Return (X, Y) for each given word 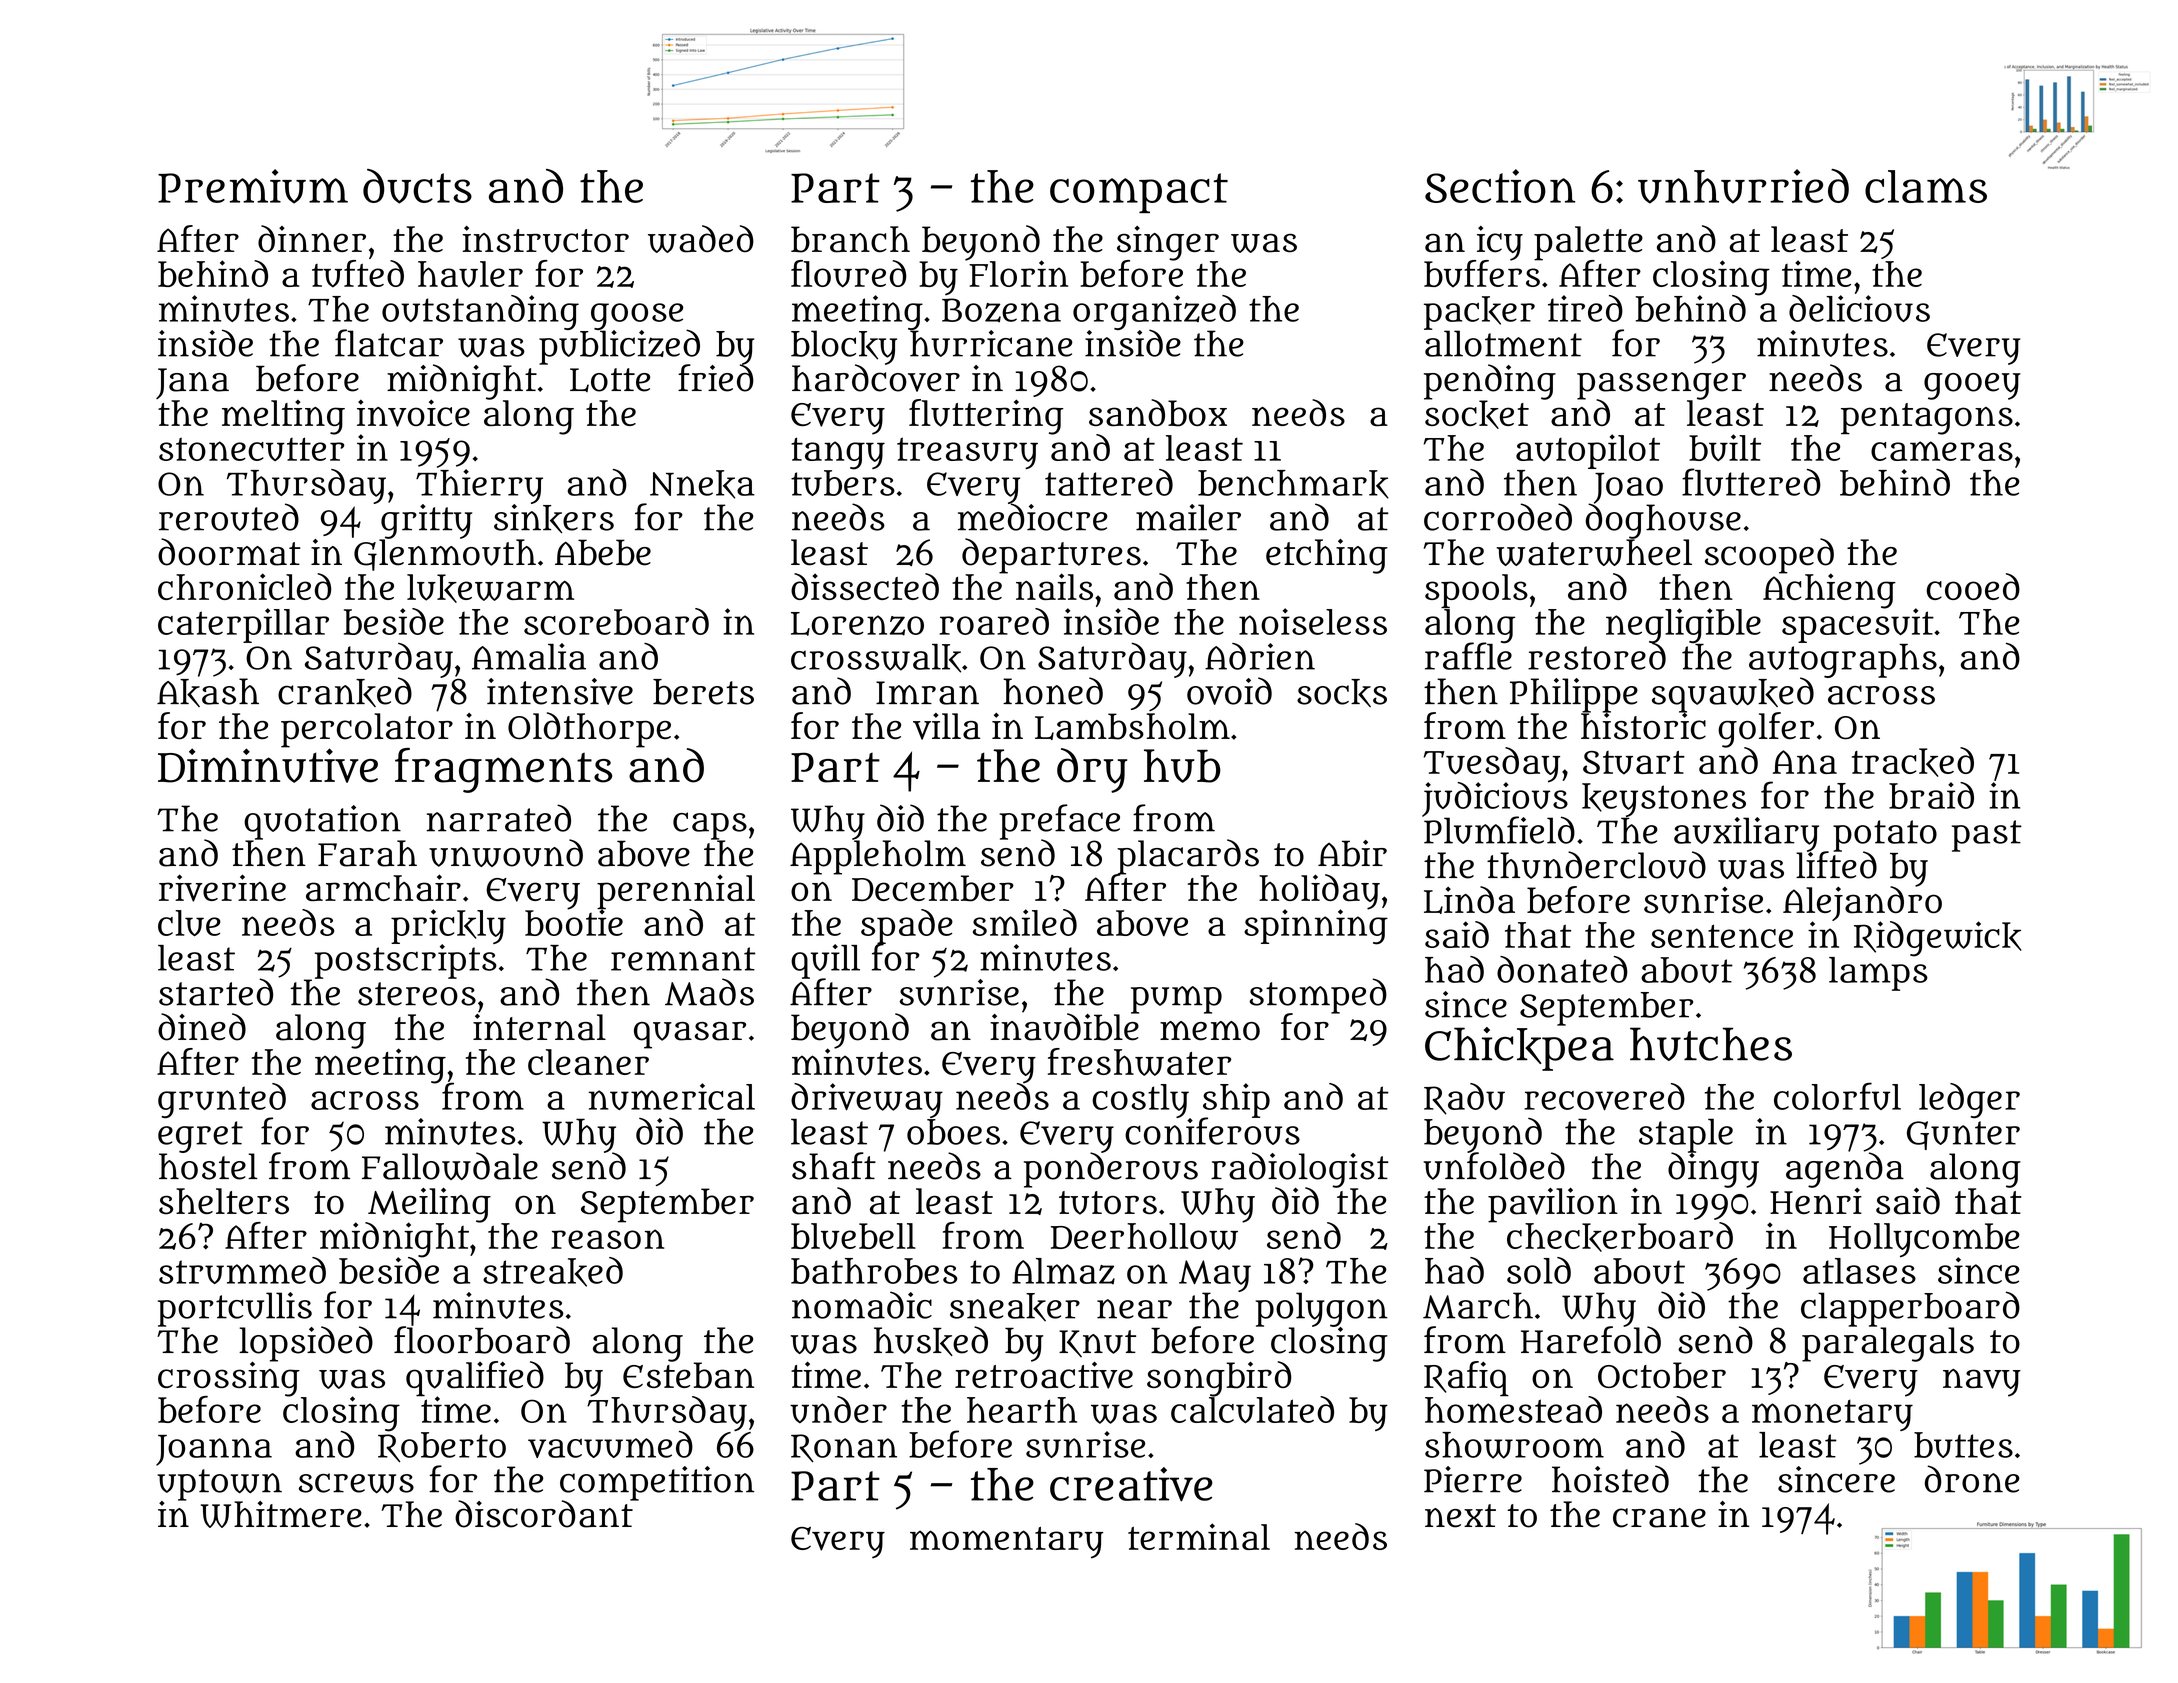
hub (1182, 766)
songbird (1219, 1379)
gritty (426, 521)
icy (1500, 243)
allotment (1503, 343)
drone (1972, 1479)
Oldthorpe (589, 730)
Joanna (214, 1450)
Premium (253, 186)
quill (825, 961)
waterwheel (1594, 552)
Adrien (1260, 656)
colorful (1837, 1096)
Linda (1469, 900)
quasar (690, 1035)
